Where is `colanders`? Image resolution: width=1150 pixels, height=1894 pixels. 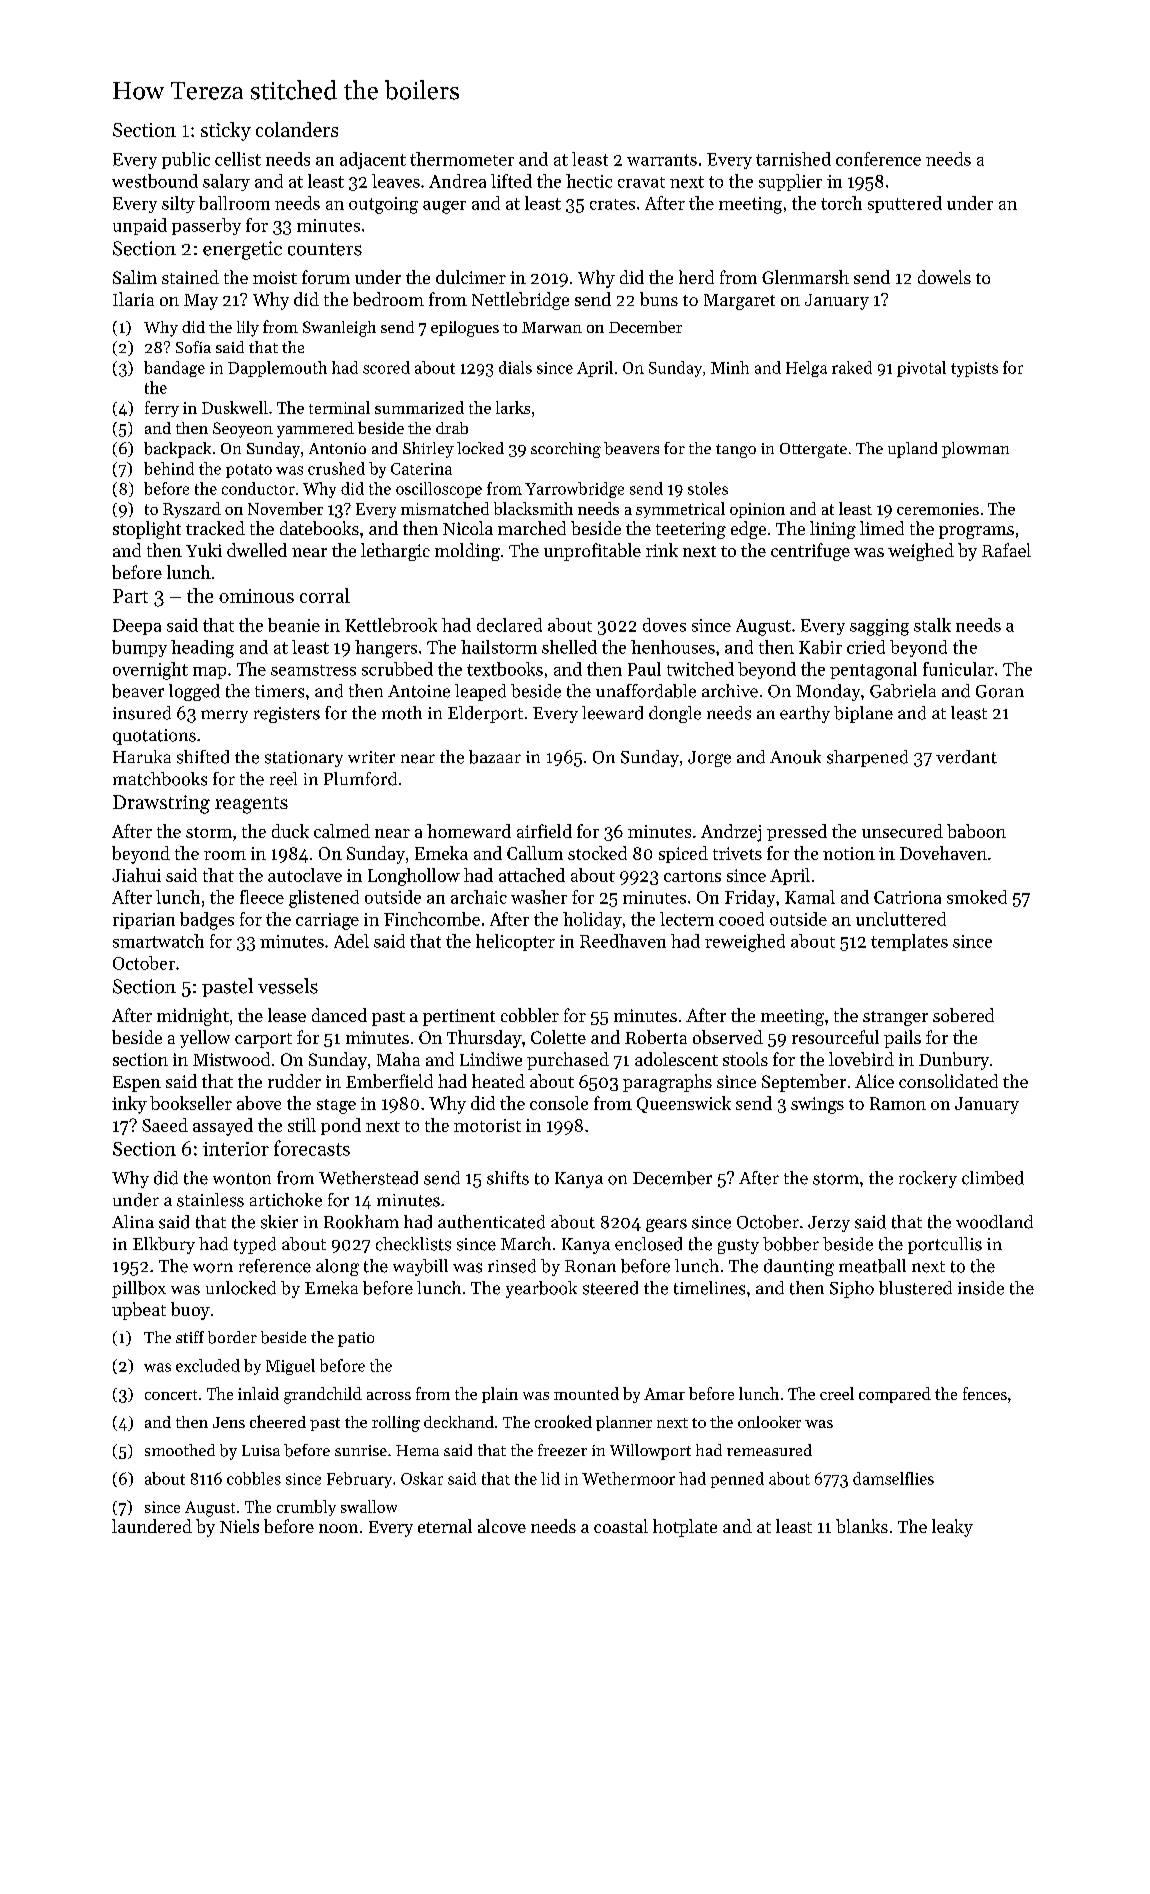 colanders is located at coordinates (297, 129).
